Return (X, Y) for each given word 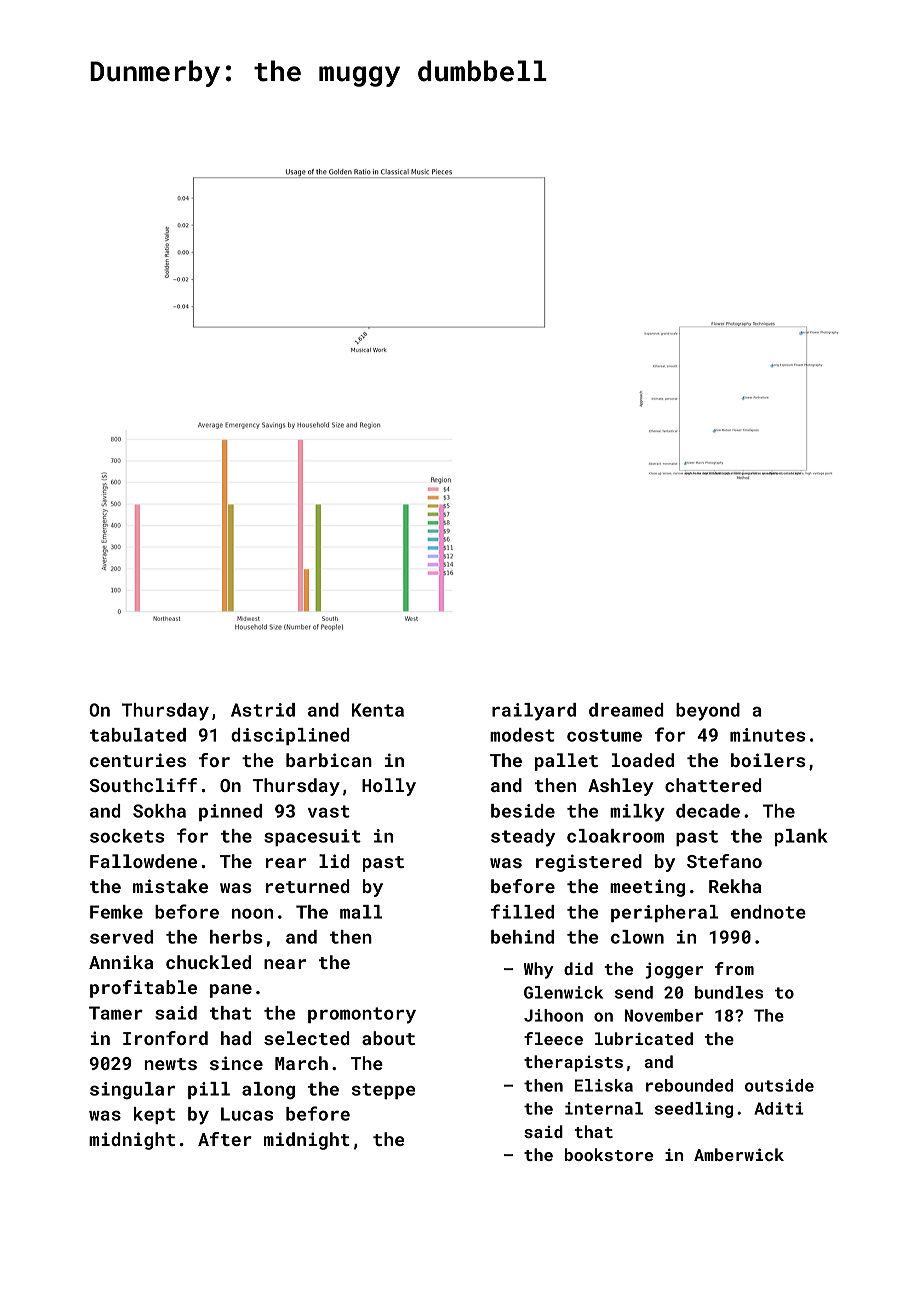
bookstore (609, 1154)
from (734, 968)
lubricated (644, 1038)
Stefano (724, 861)
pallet (566, 762)
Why (539, 970)
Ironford (165, 1038)
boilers (768, 760)
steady (523, 838)
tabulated (138, 735)
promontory (362, 1015)
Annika (121, 962)
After (225, 1139)
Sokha (159, 811)
